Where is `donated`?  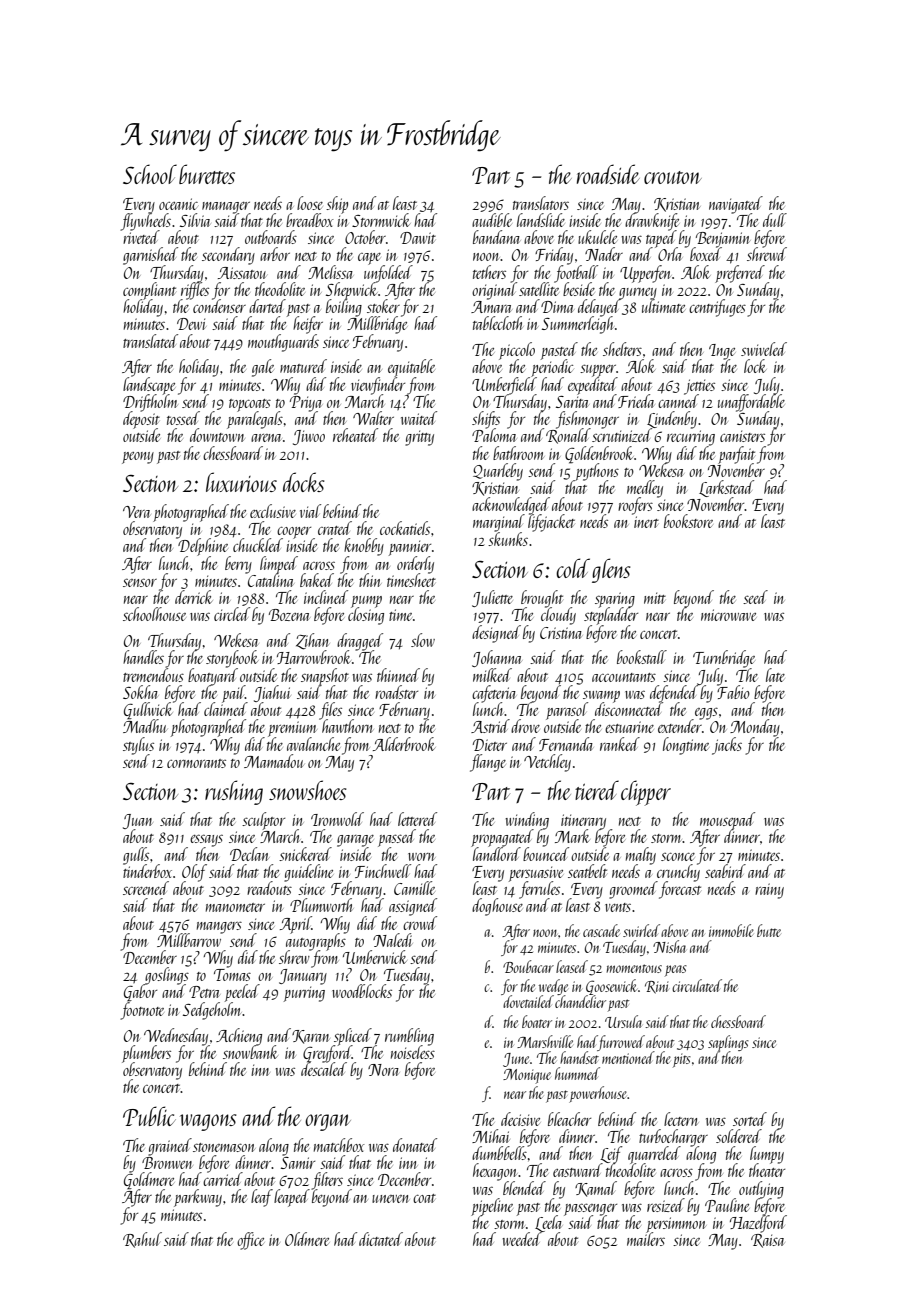
donated is located at coordinates (415, 1145).
